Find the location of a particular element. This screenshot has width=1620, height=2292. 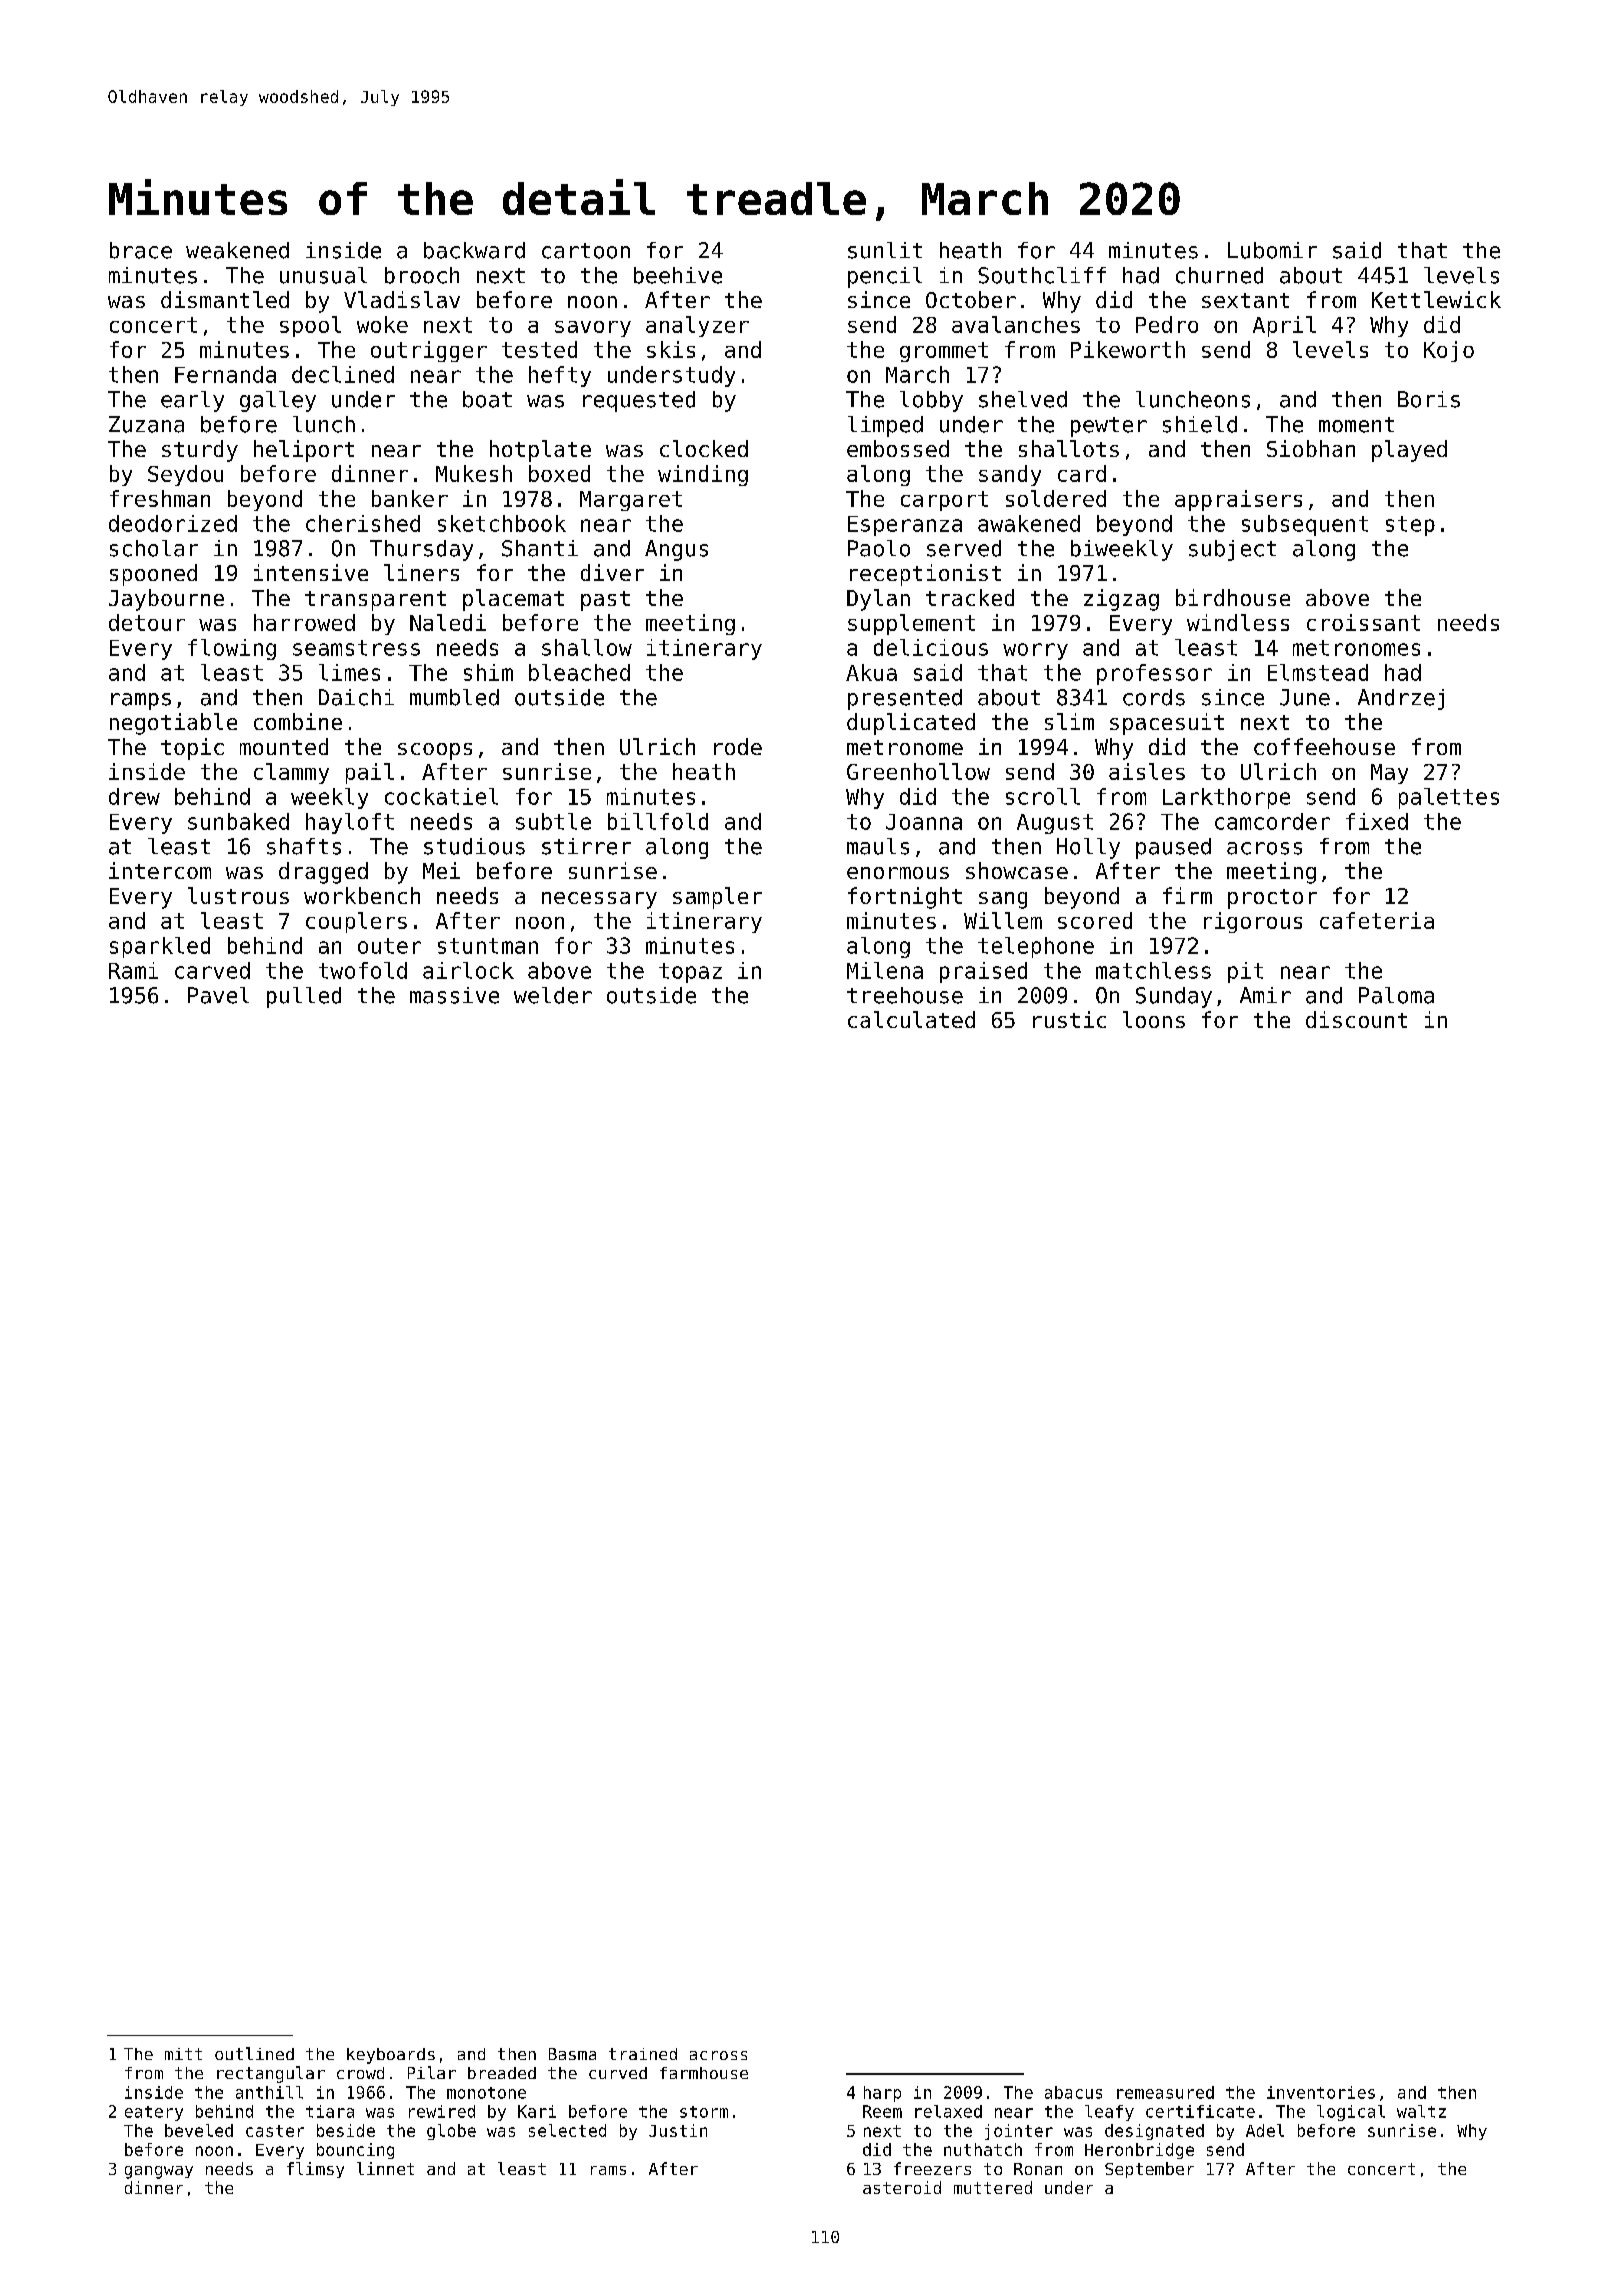

pulled is located at coordinates (304, 997).
